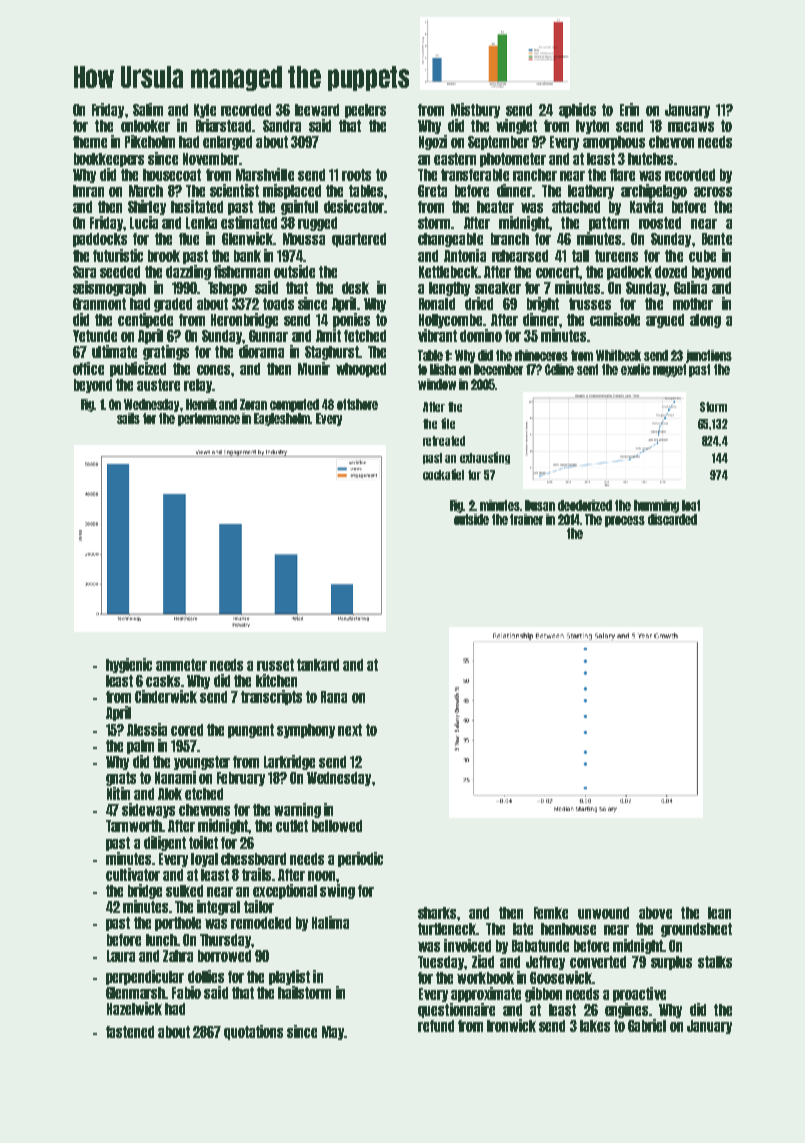  What do you see at coordinates (128, 418) in the screenshot?
I see `sails` at bounding box center [128, 418].
